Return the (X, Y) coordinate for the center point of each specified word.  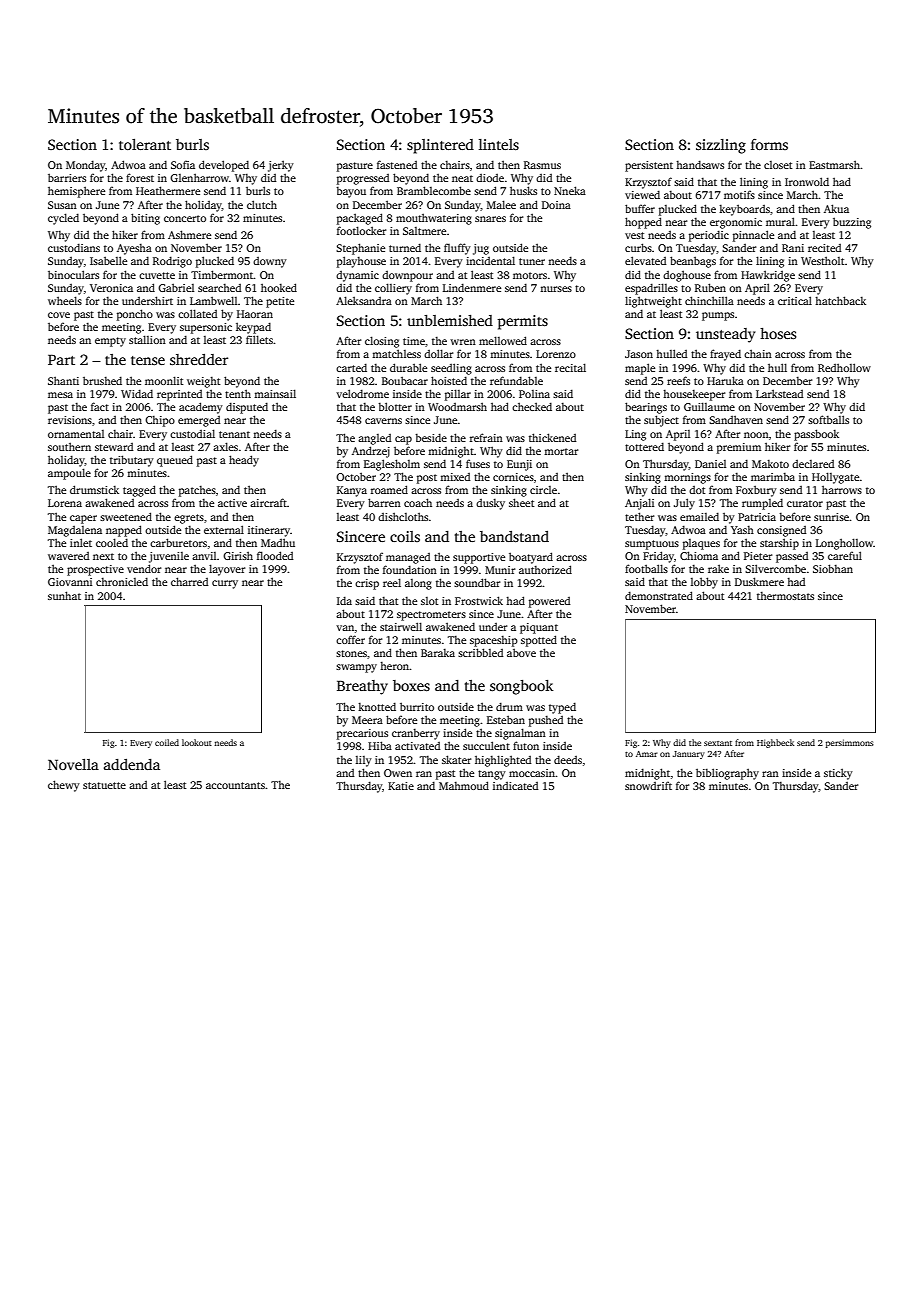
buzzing (852, 223)
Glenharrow (199, 177)
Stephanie (360, 249)
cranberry (416, 734)
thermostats (785, 596)
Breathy (362, 687)
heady (244, 461)
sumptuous (652, 545)
